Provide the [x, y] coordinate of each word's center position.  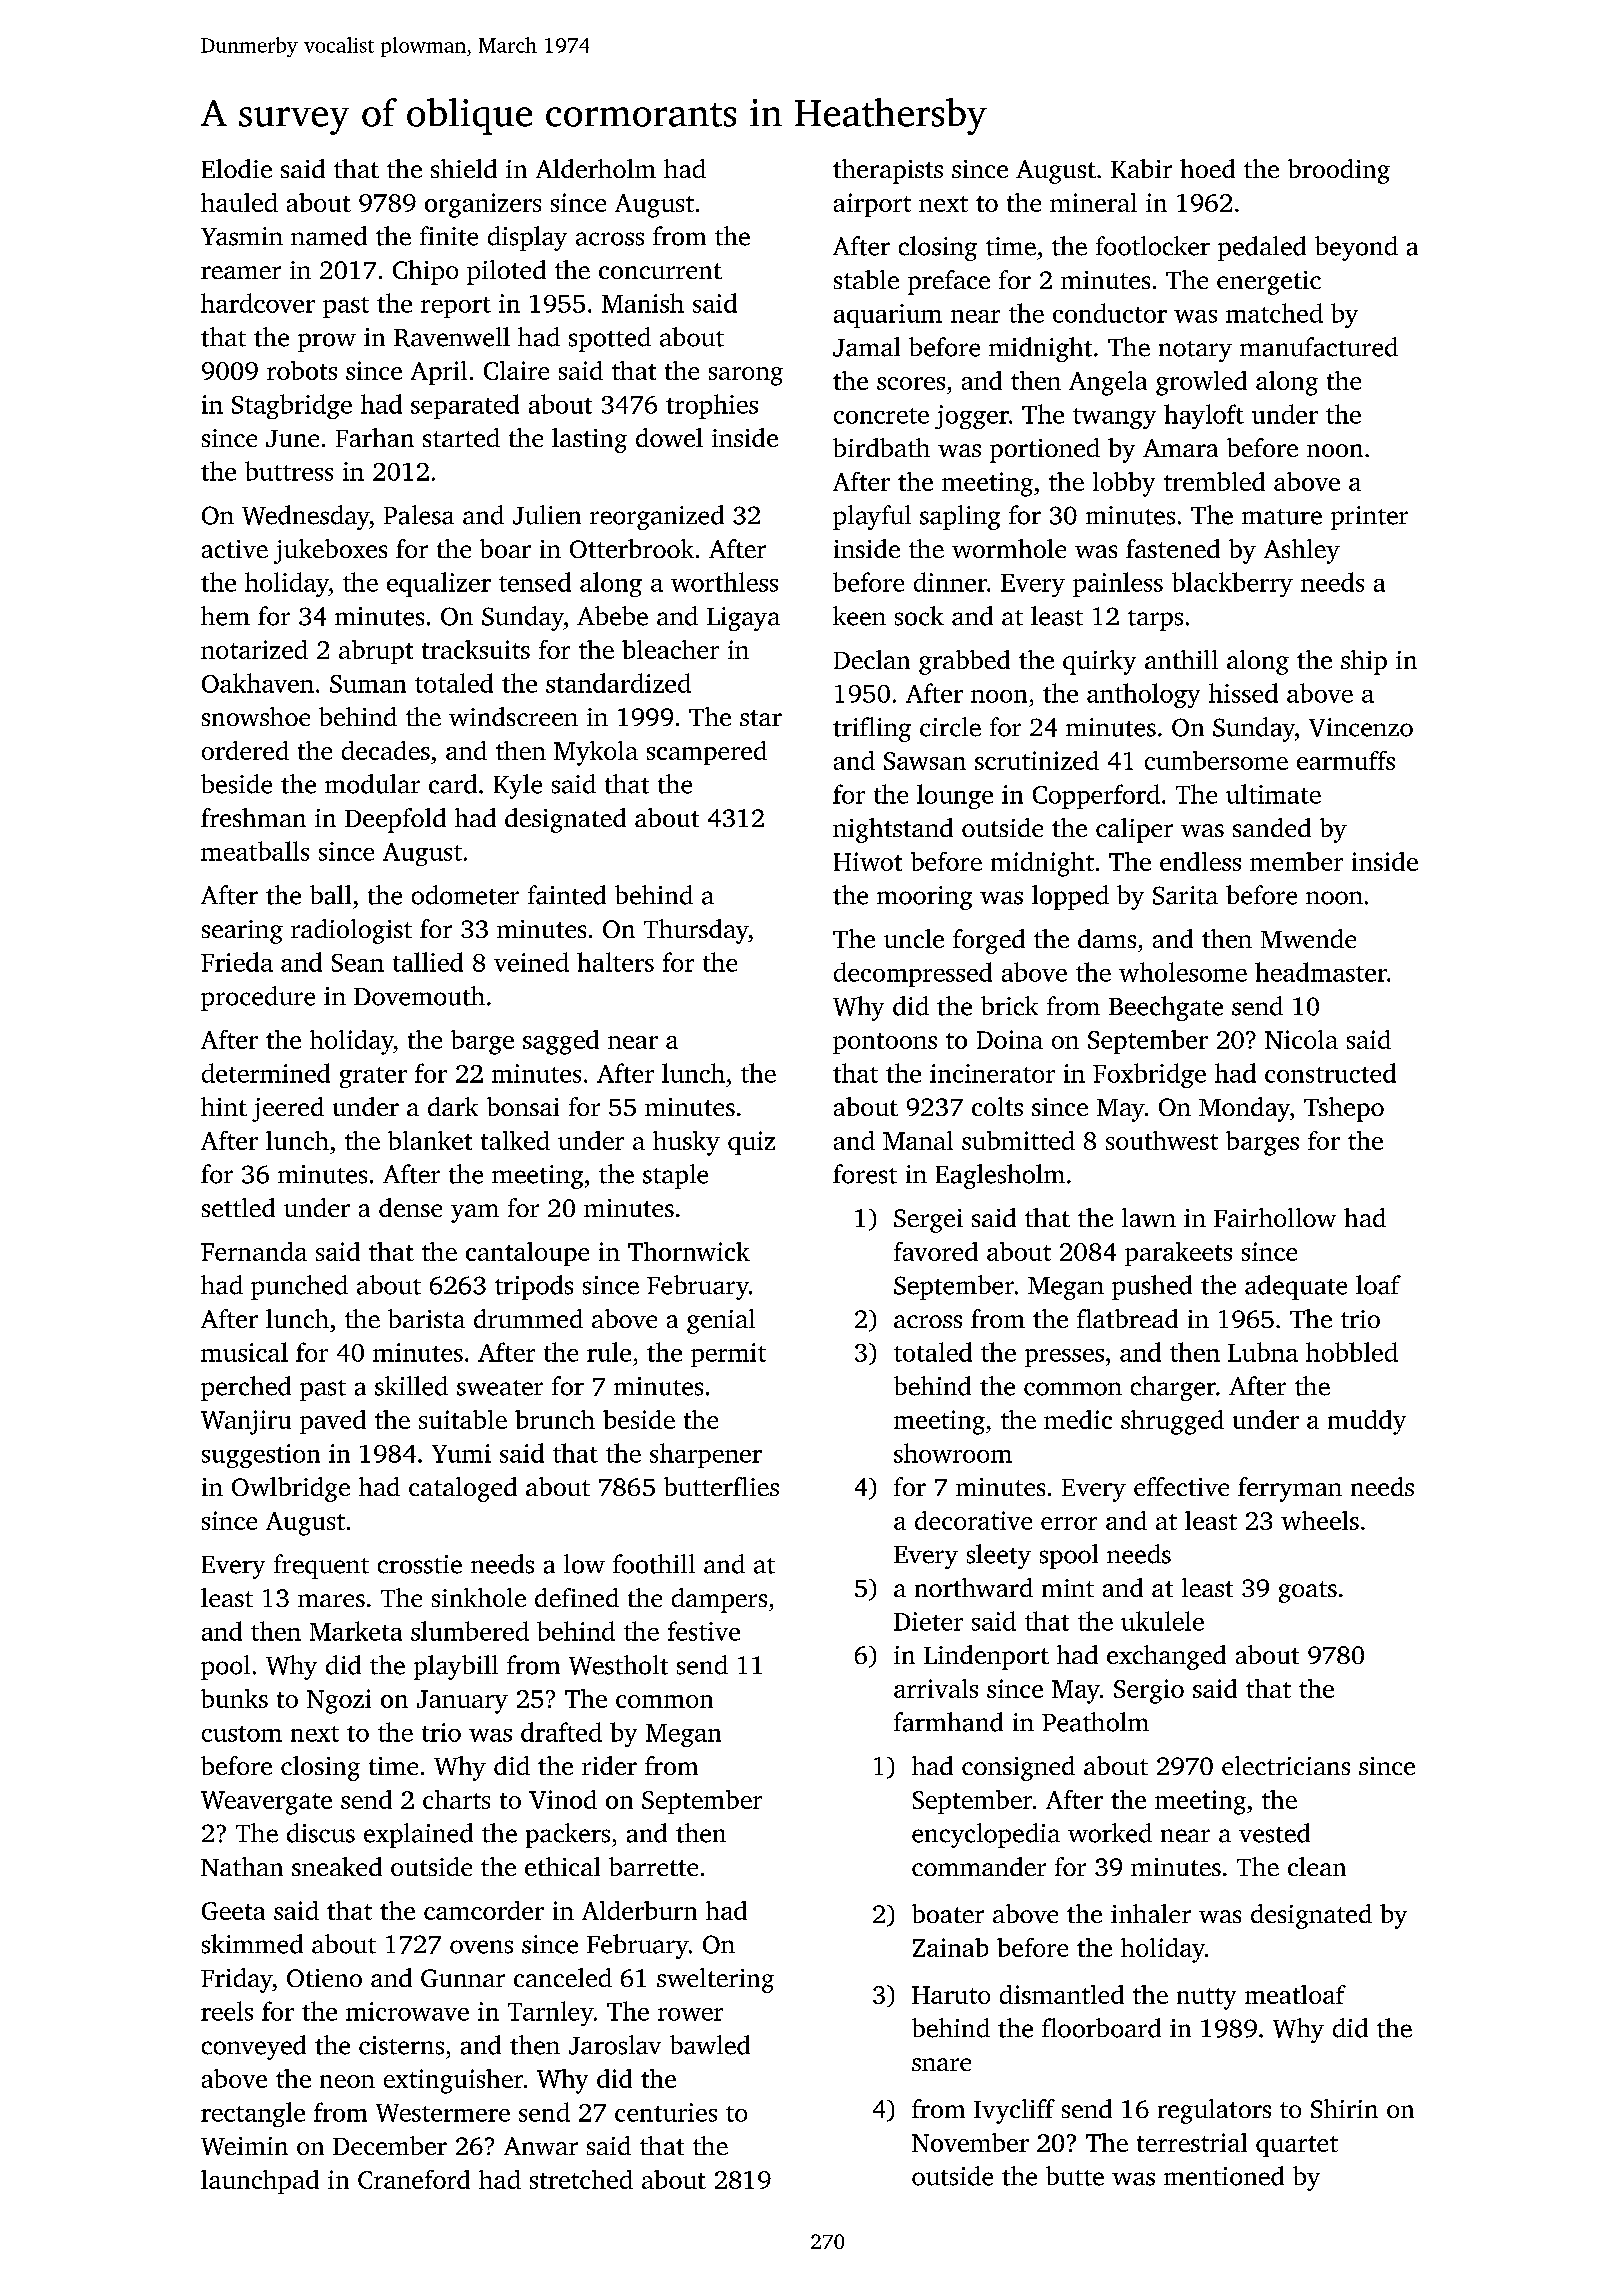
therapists [888, 171]
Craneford [414, 2179]
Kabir [1141, 168]
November [970, 2142]
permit [728, 1355]
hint [224, 1106]
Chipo [425, 272]
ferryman [1290, 1489]
